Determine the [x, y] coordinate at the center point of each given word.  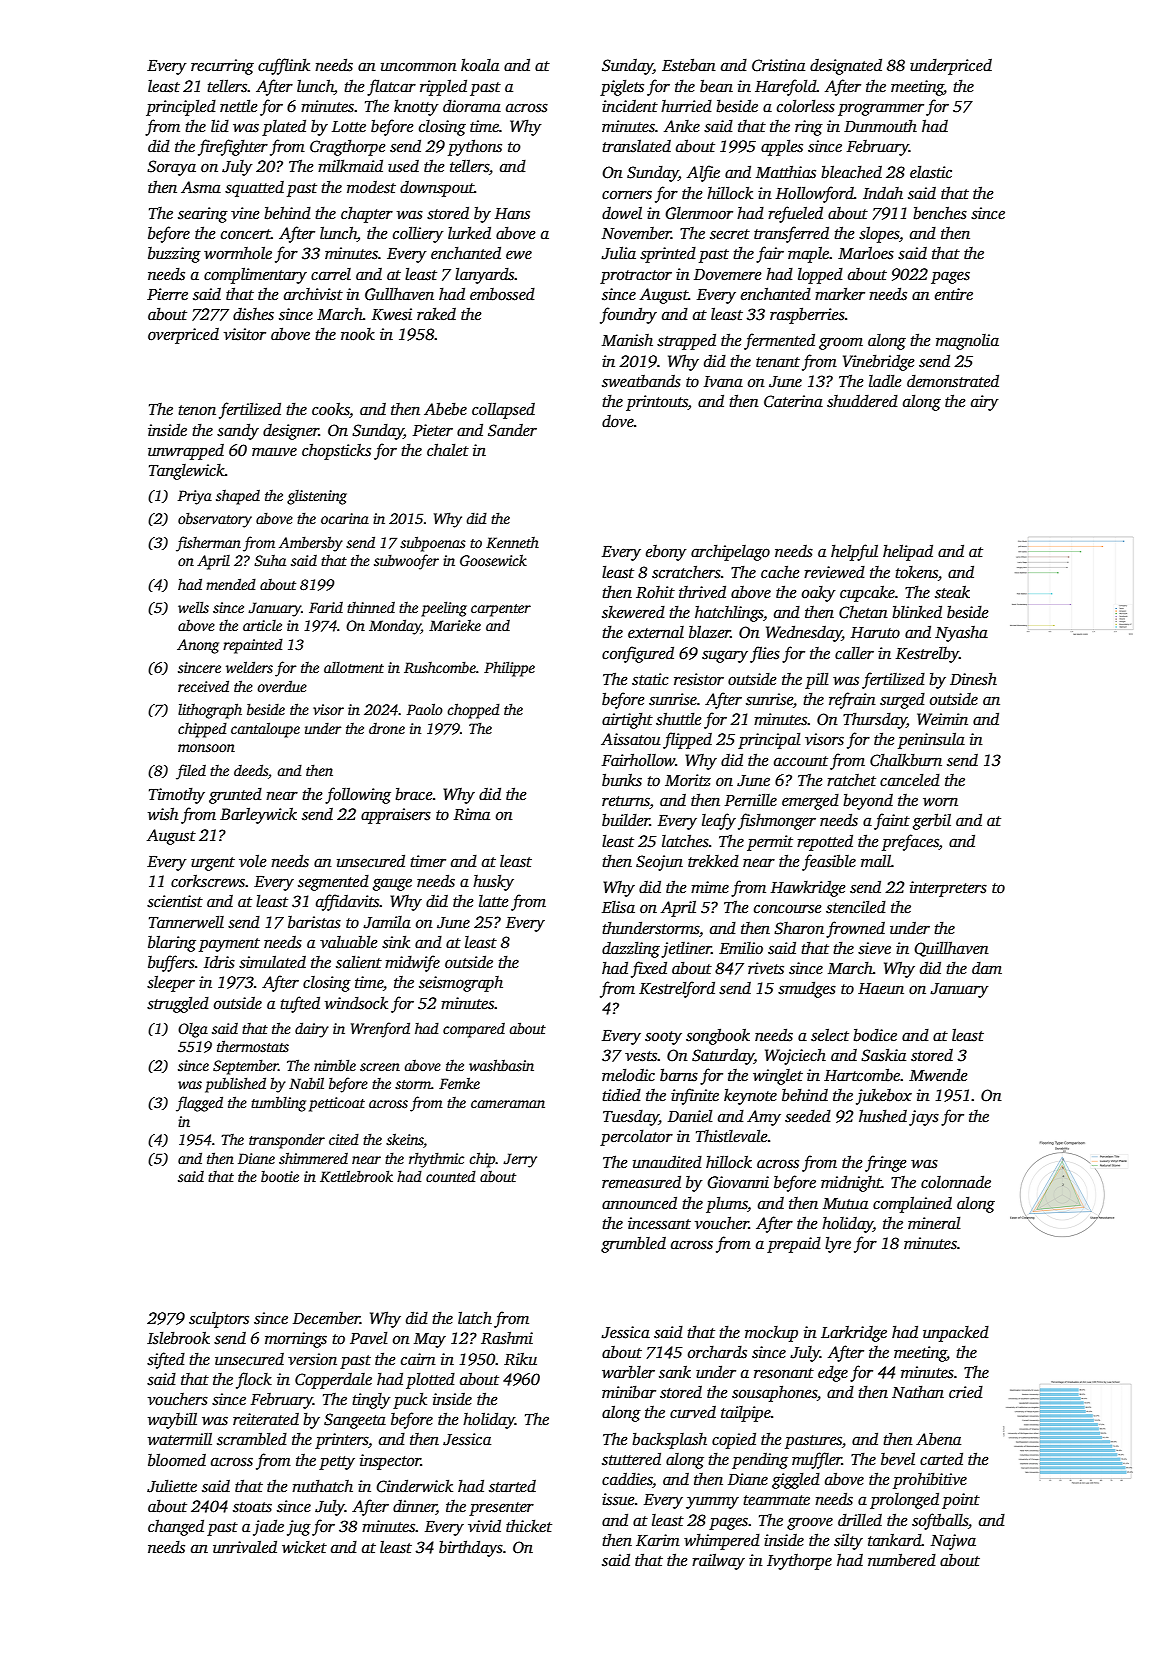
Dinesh [973, 679]
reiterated [266, 1419]
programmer [881, 109]
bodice [875, 1035]
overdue [282, 686]
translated [636, 146]
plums [727, 1204]
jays [924, 1118]
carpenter [501, 610]
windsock [356, 1003]
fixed [649, 969]
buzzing [174, 255]
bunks [622, 780]
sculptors [219, 1320]
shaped [238, 497]
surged [902, 700]
